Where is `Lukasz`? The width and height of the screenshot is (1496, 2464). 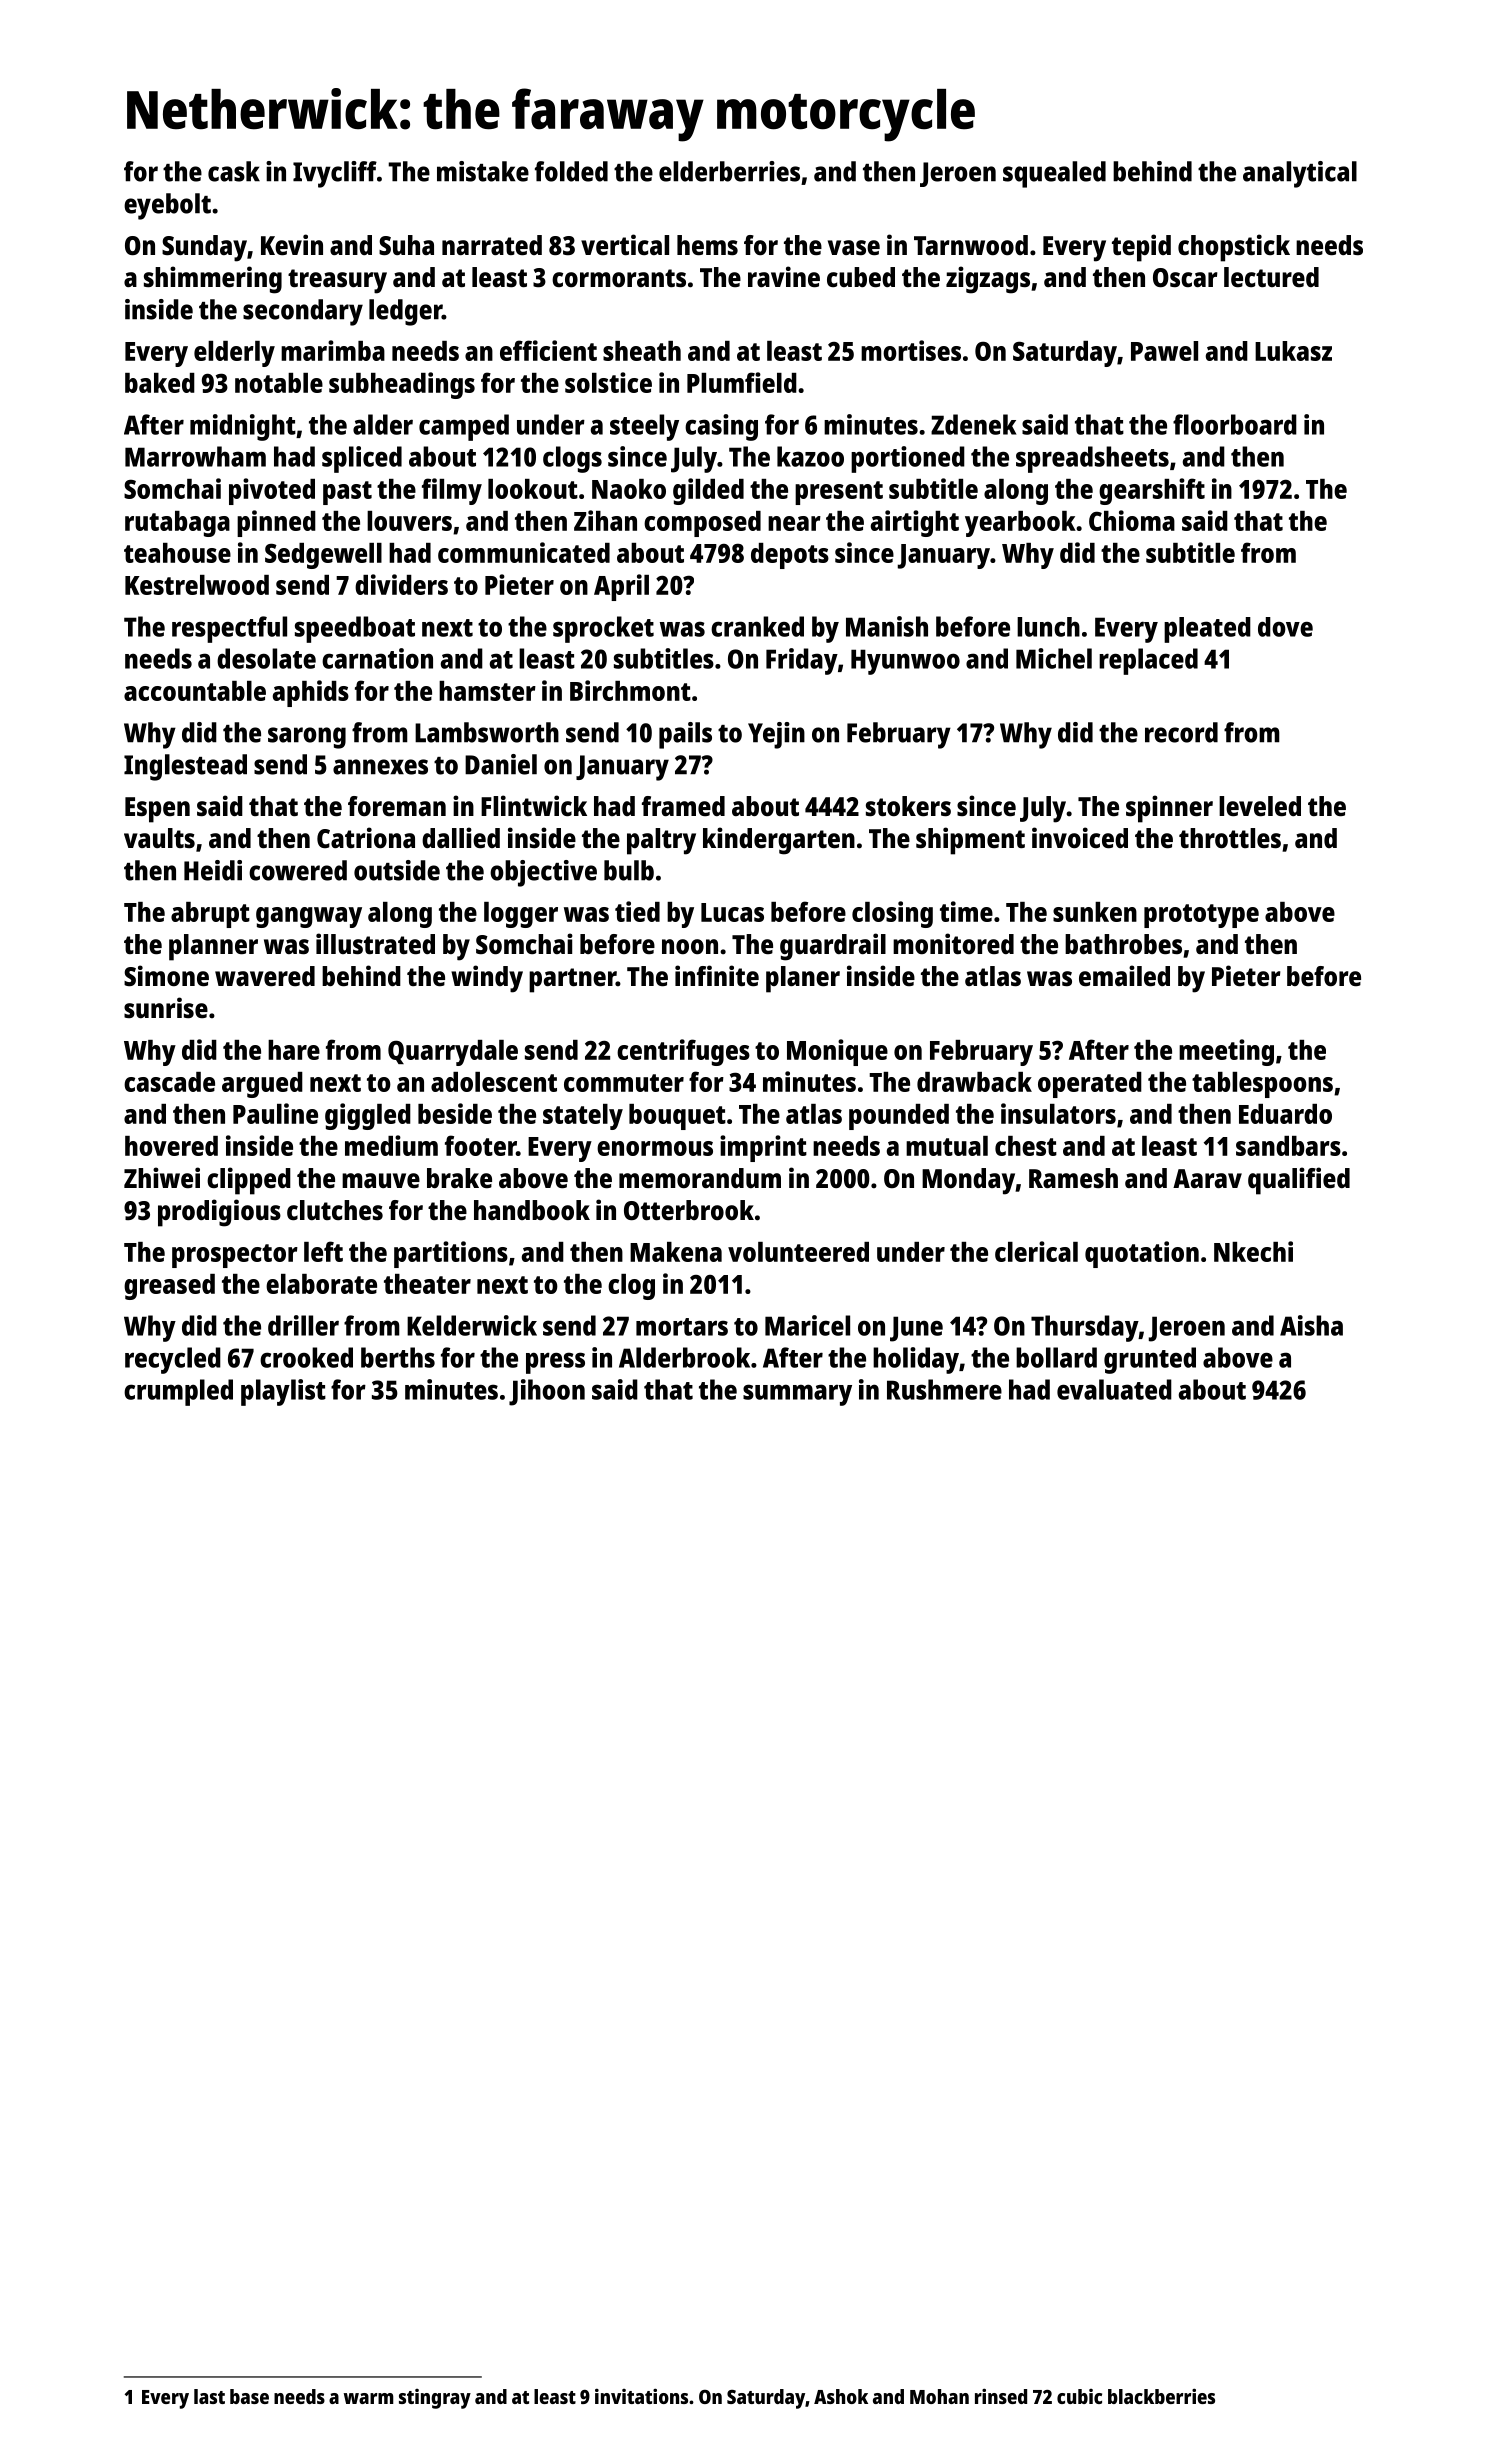 Lukasz is located at coordinates (1293, 351).
